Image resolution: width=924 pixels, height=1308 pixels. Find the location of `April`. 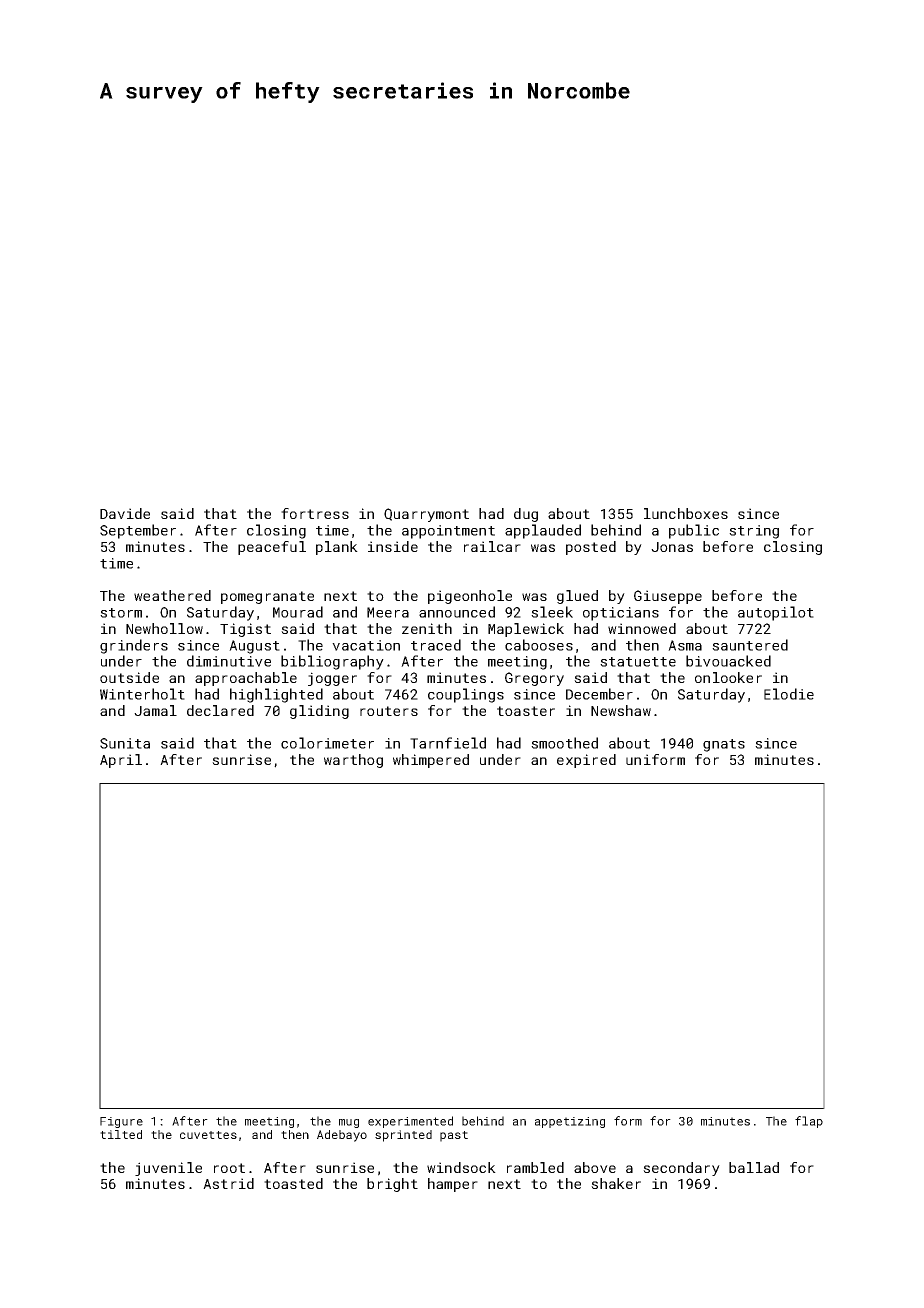

April is located at coordinates (121, 761).
